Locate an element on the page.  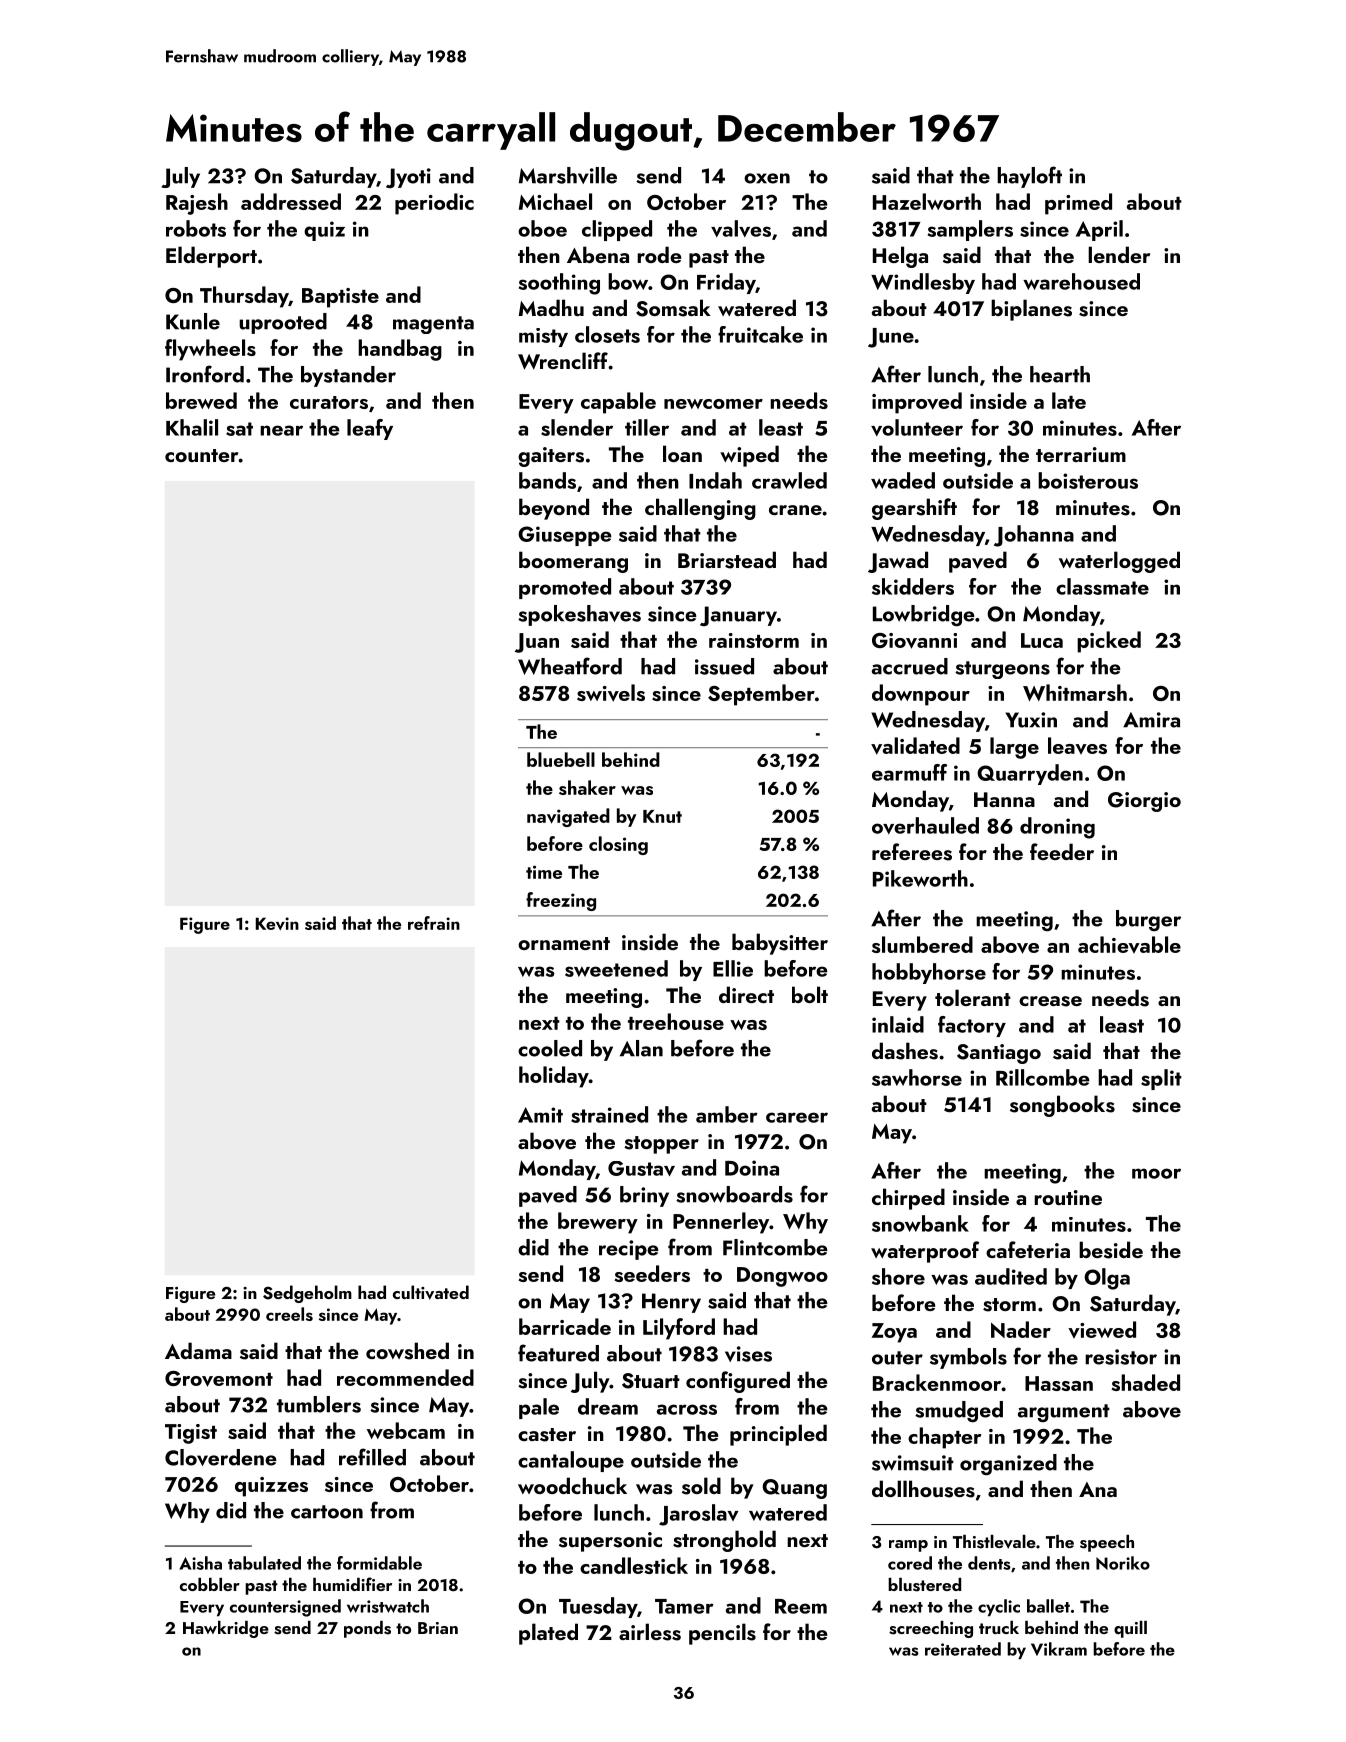
Kevin is located at coordinates (277, 923).
